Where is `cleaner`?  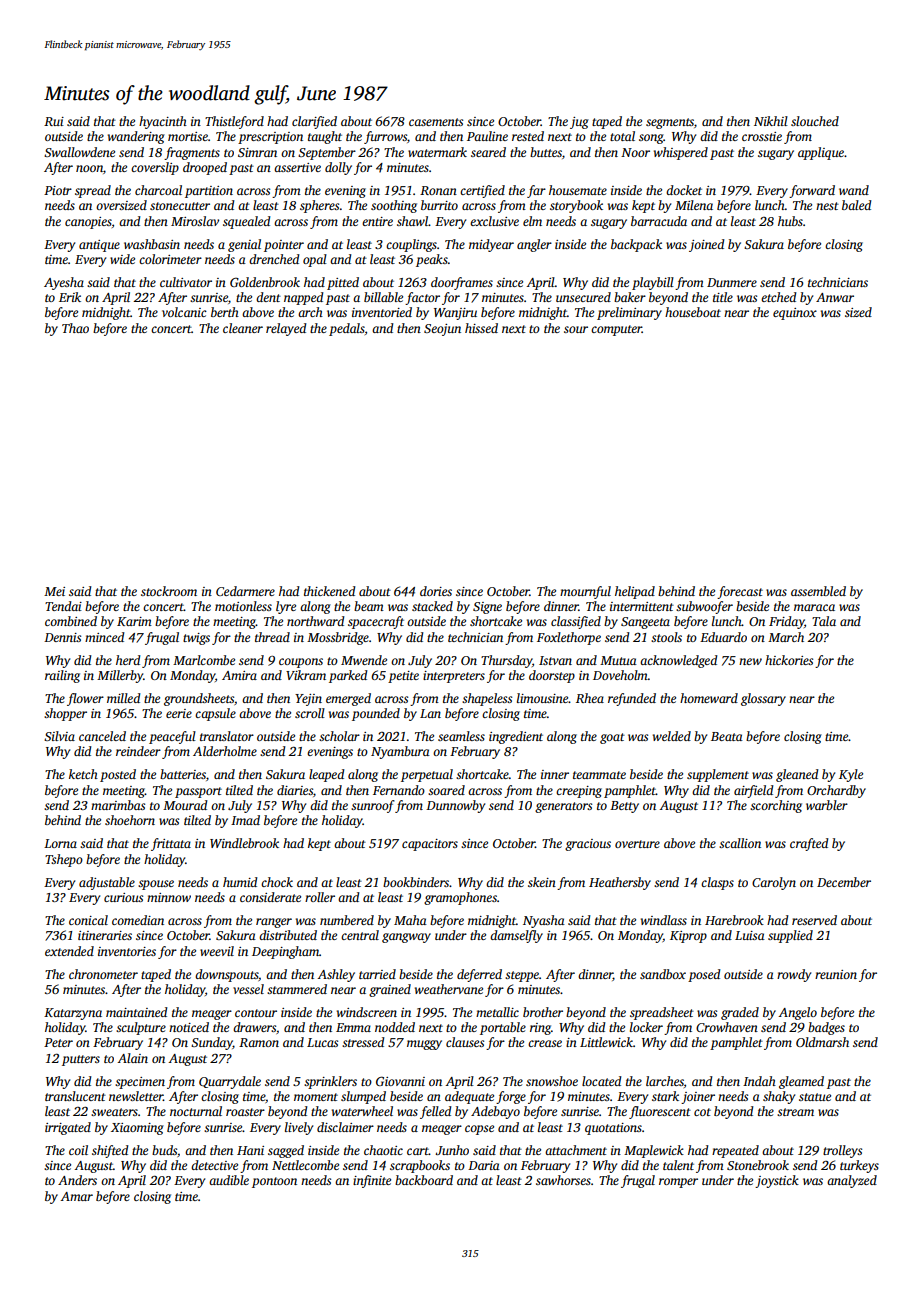 cleaner is located at coordinates (243, 328).
